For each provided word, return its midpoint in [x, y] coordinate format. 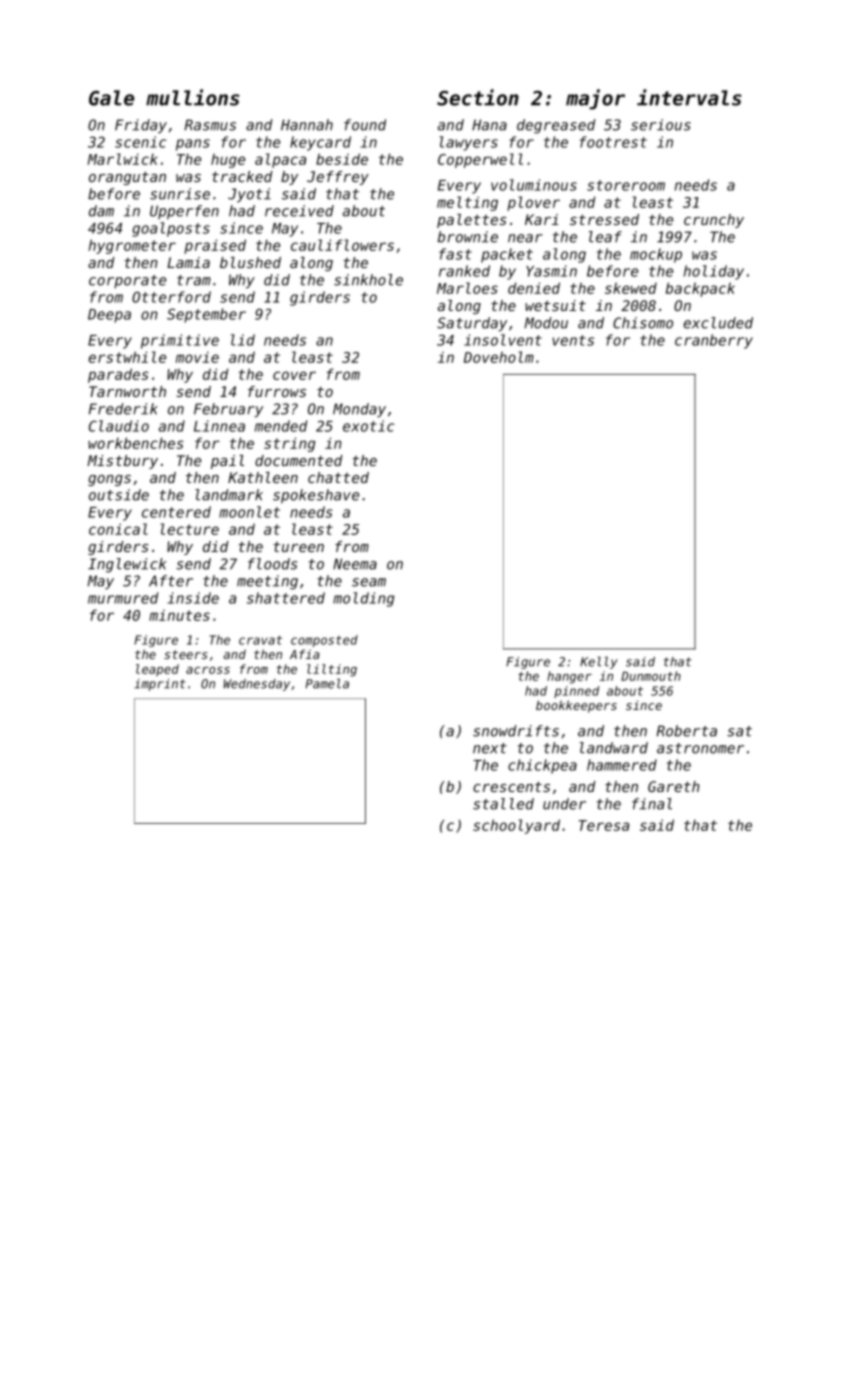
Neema [355, 564]
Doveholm [499, 357]
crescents [511, 787]
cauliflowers [342, 245]
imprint [160, 685]
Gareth [673, 786]
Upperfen [184, 212]
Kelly [599, 663]
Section [478, 97]
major [595, 99]
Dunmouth [651, 676]
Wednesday [257, 685]
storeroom [626, 185]
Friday [141, 126]
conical [118, 529]
